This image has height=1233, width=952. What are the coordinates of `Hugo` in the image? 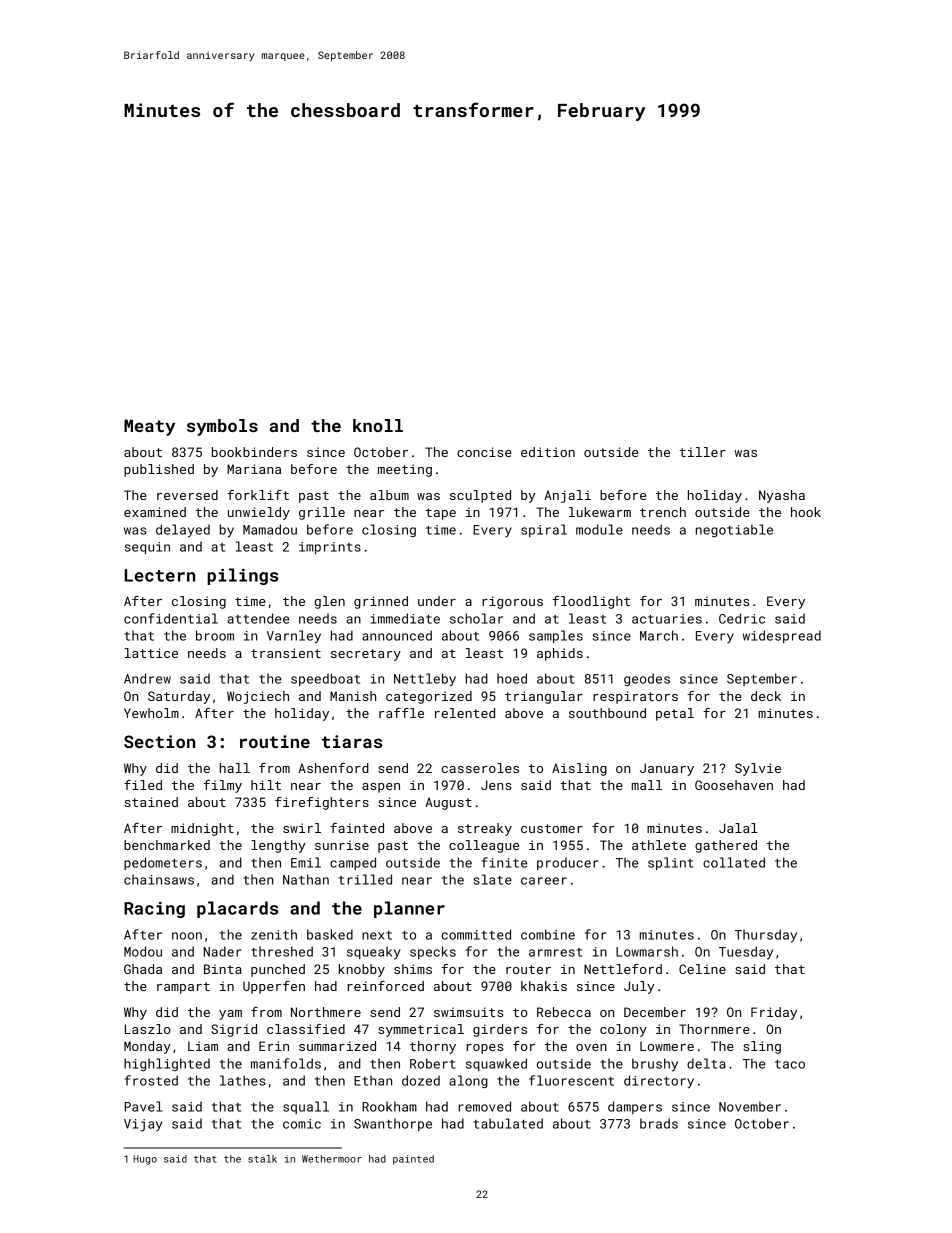 It's located at (145, 1160).
